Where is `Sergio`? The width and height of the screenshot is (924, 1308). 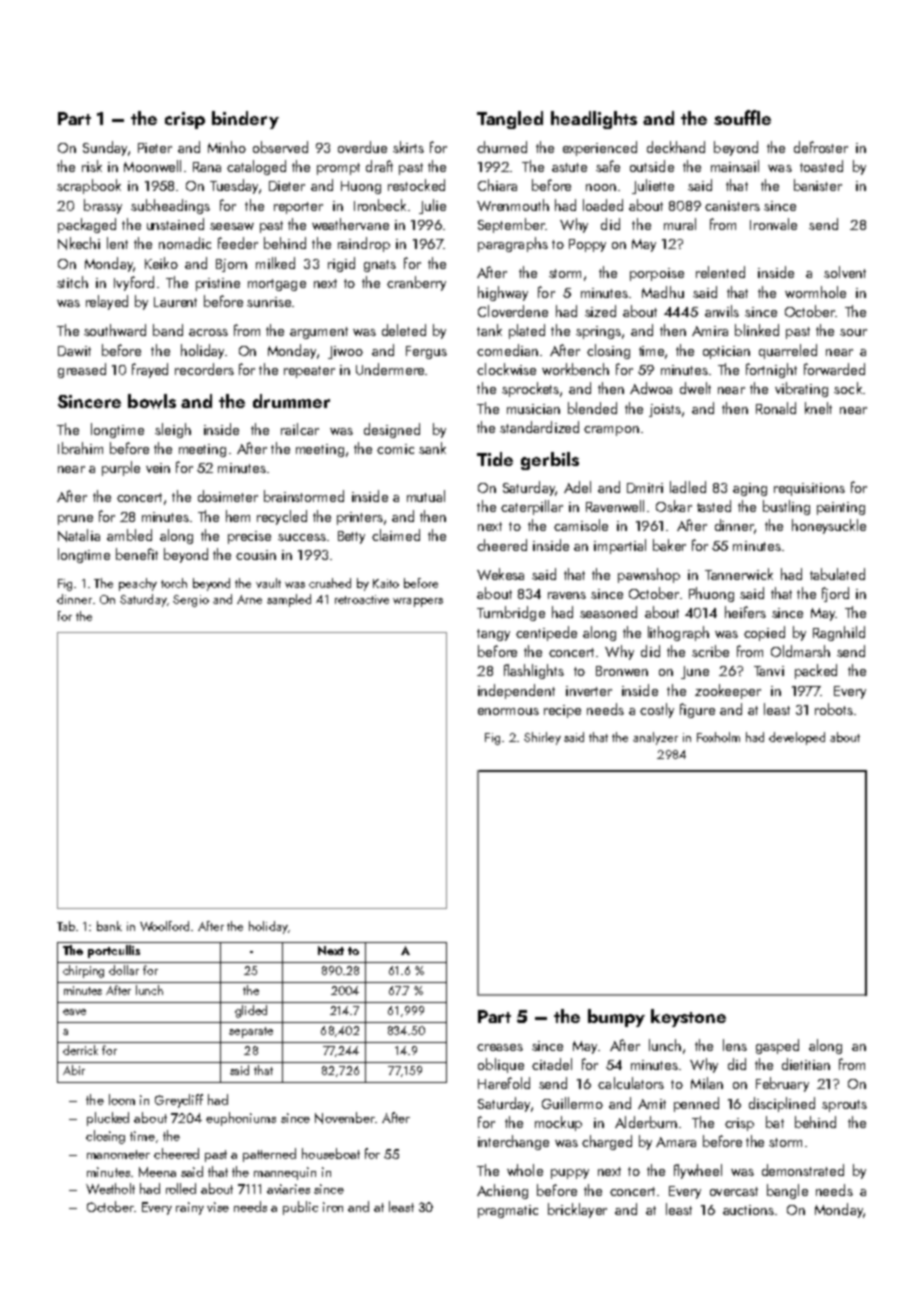
Sergio is located at coordinates (191, 601).
